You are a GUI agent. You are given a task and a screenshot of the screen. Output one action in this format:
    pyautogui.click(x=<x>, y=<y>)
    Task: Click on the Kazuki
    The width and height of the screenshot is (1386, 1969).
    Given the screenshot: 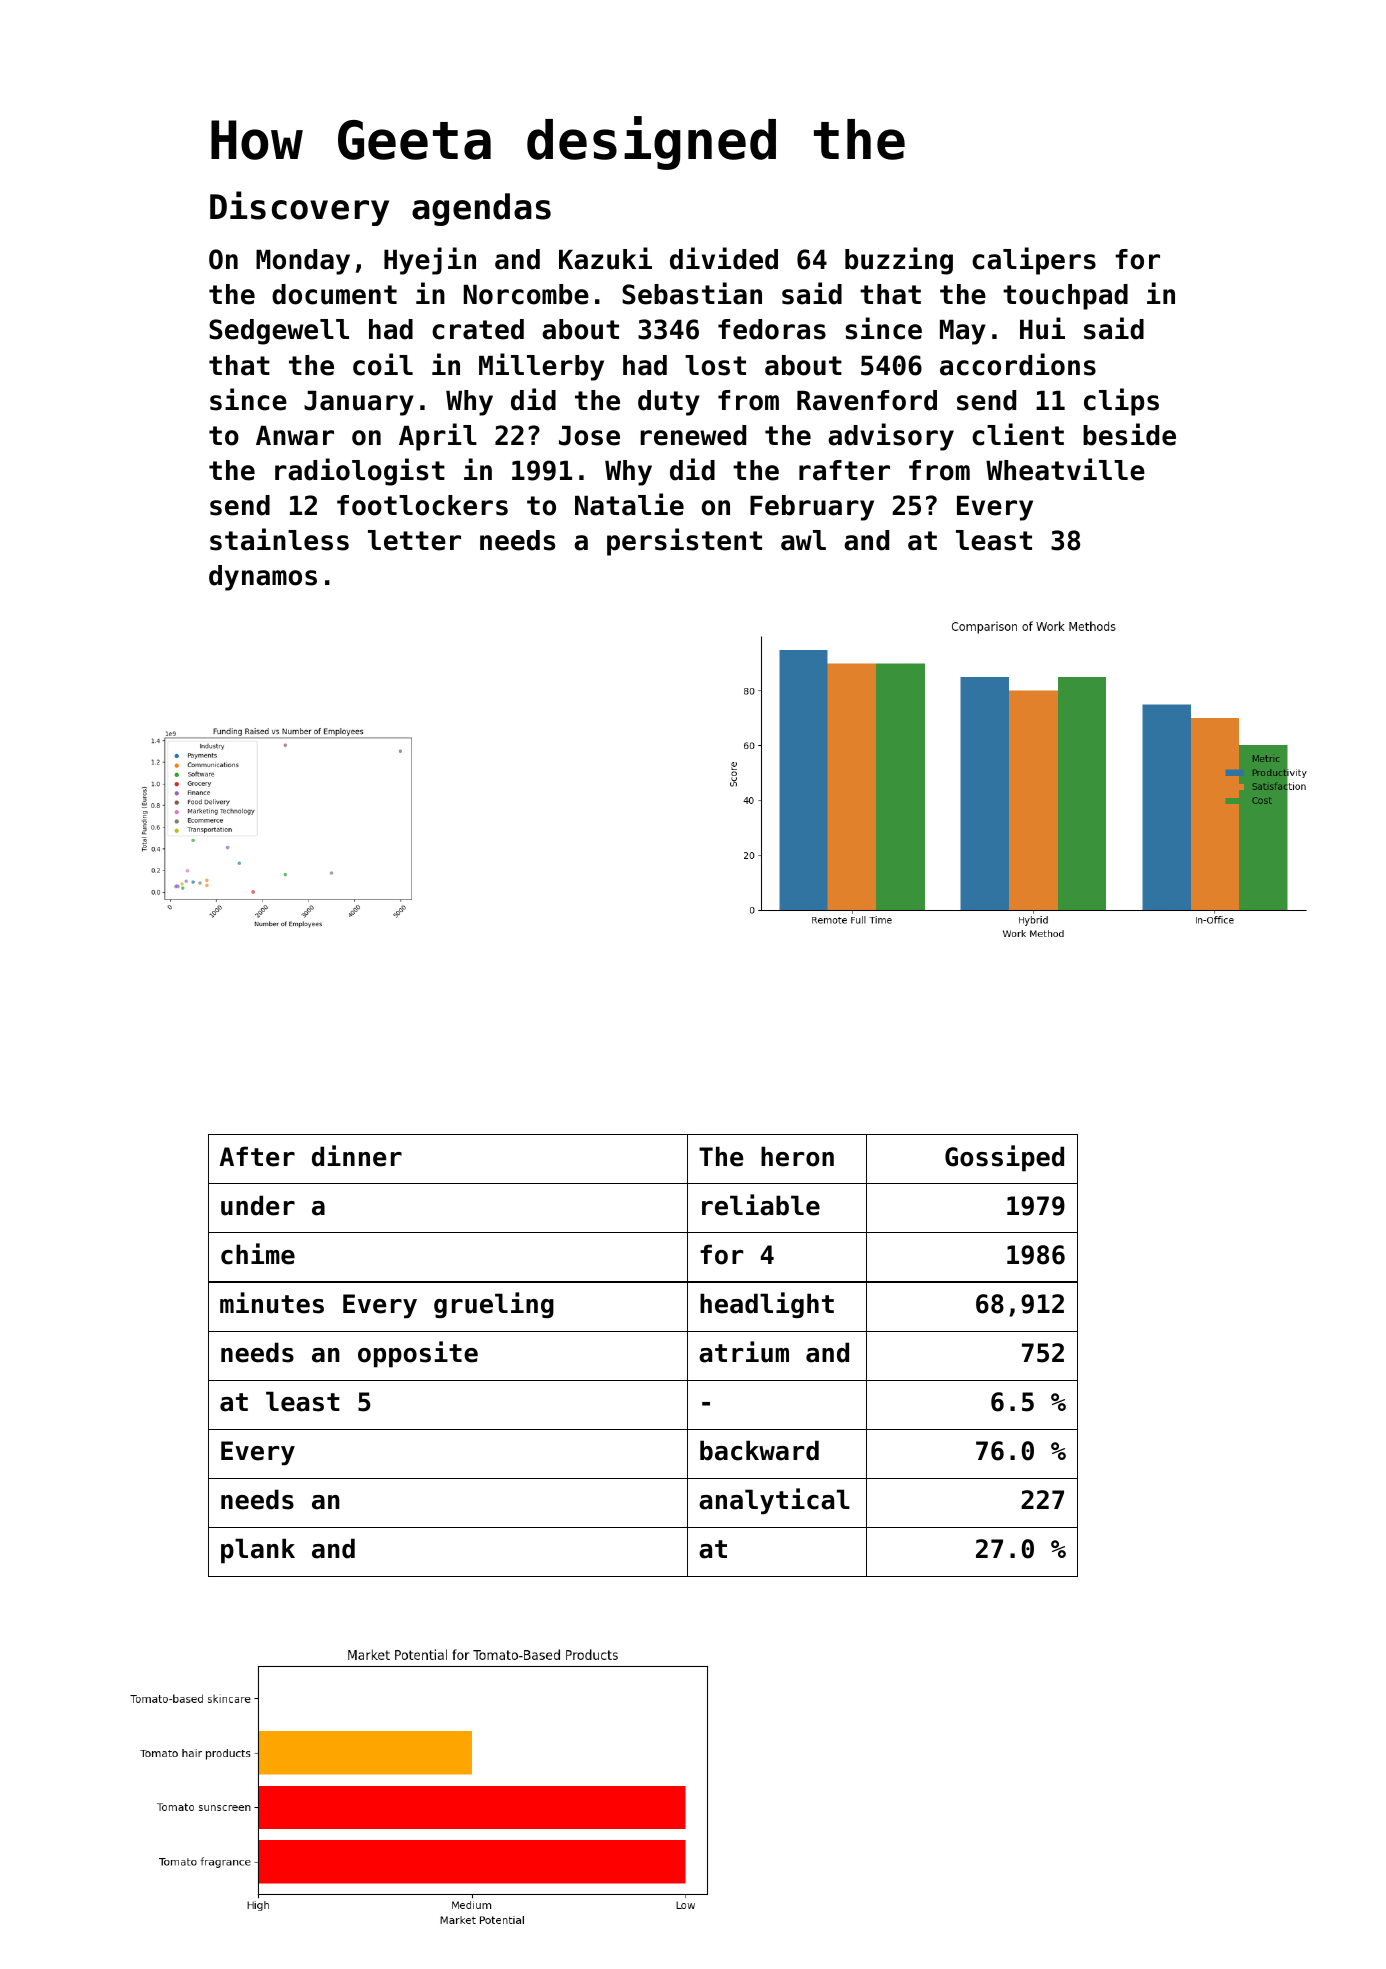 What is the action you would take?
    pyautogui.click(x=605, y=258)
